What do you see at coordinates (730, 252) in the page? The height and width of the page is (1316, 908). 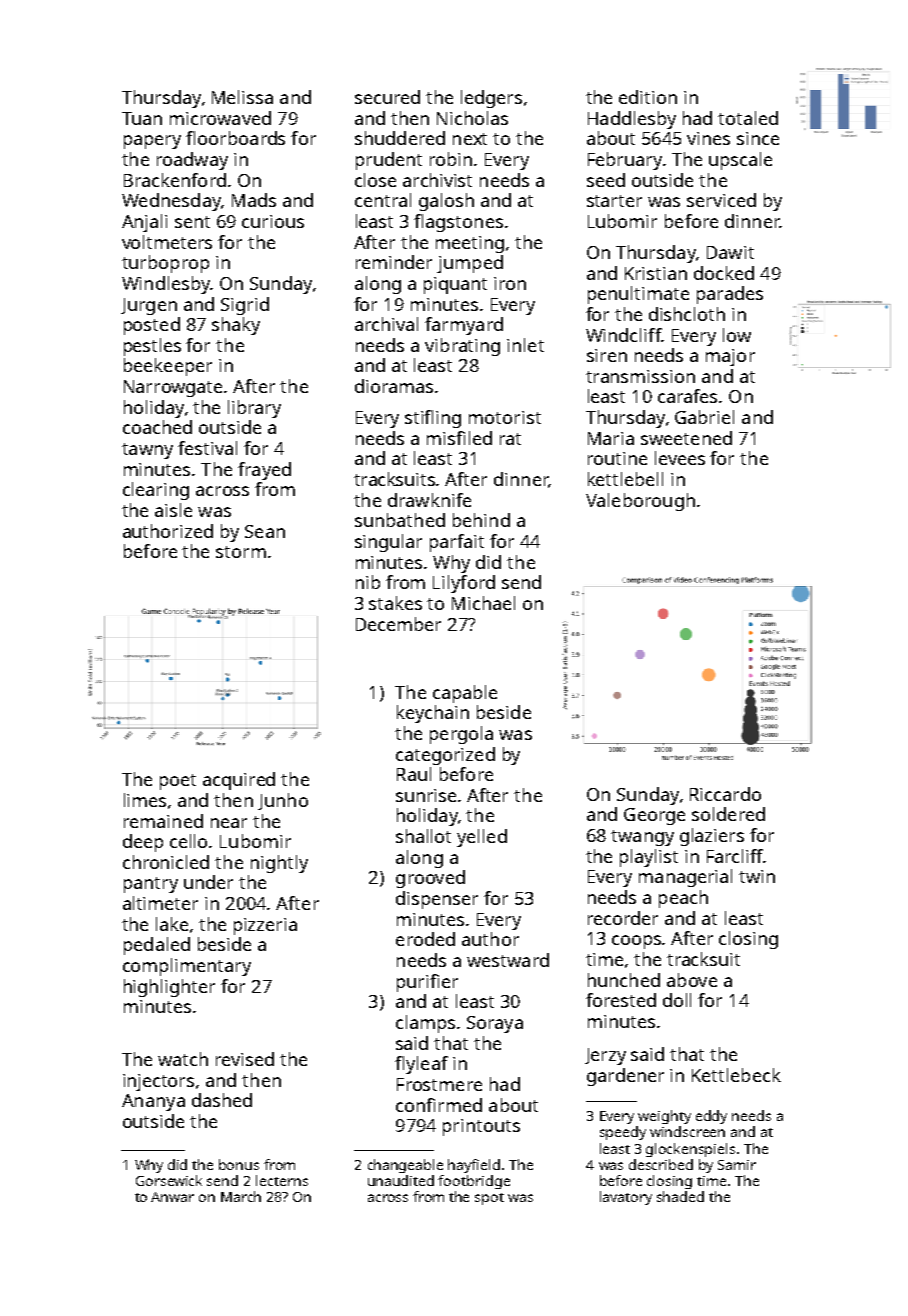 I see `Dawit` at bounding box center [730, 252].
